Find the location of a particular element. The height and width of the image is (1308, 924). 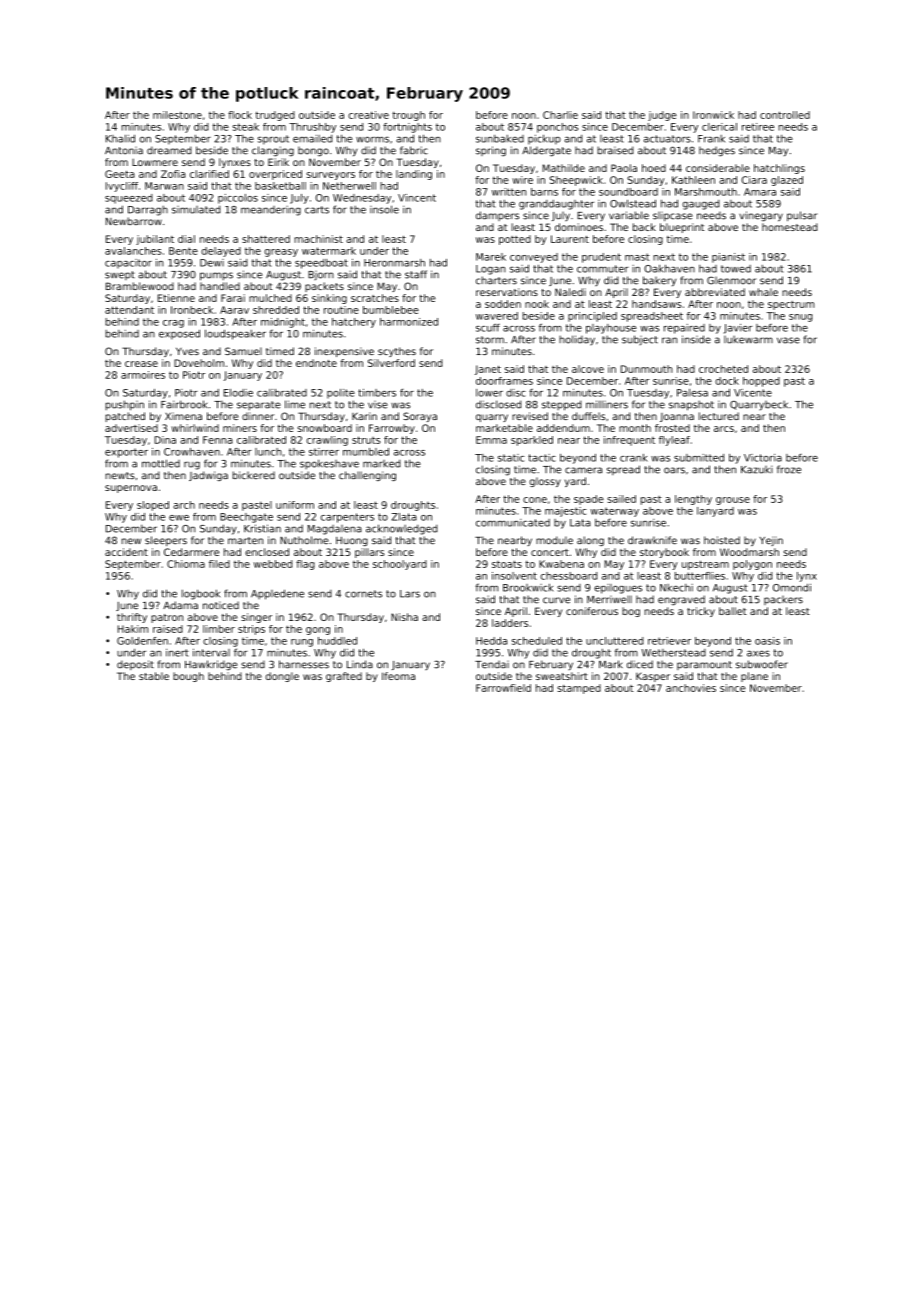

granddaughter is located at coordinates (556, 205).
